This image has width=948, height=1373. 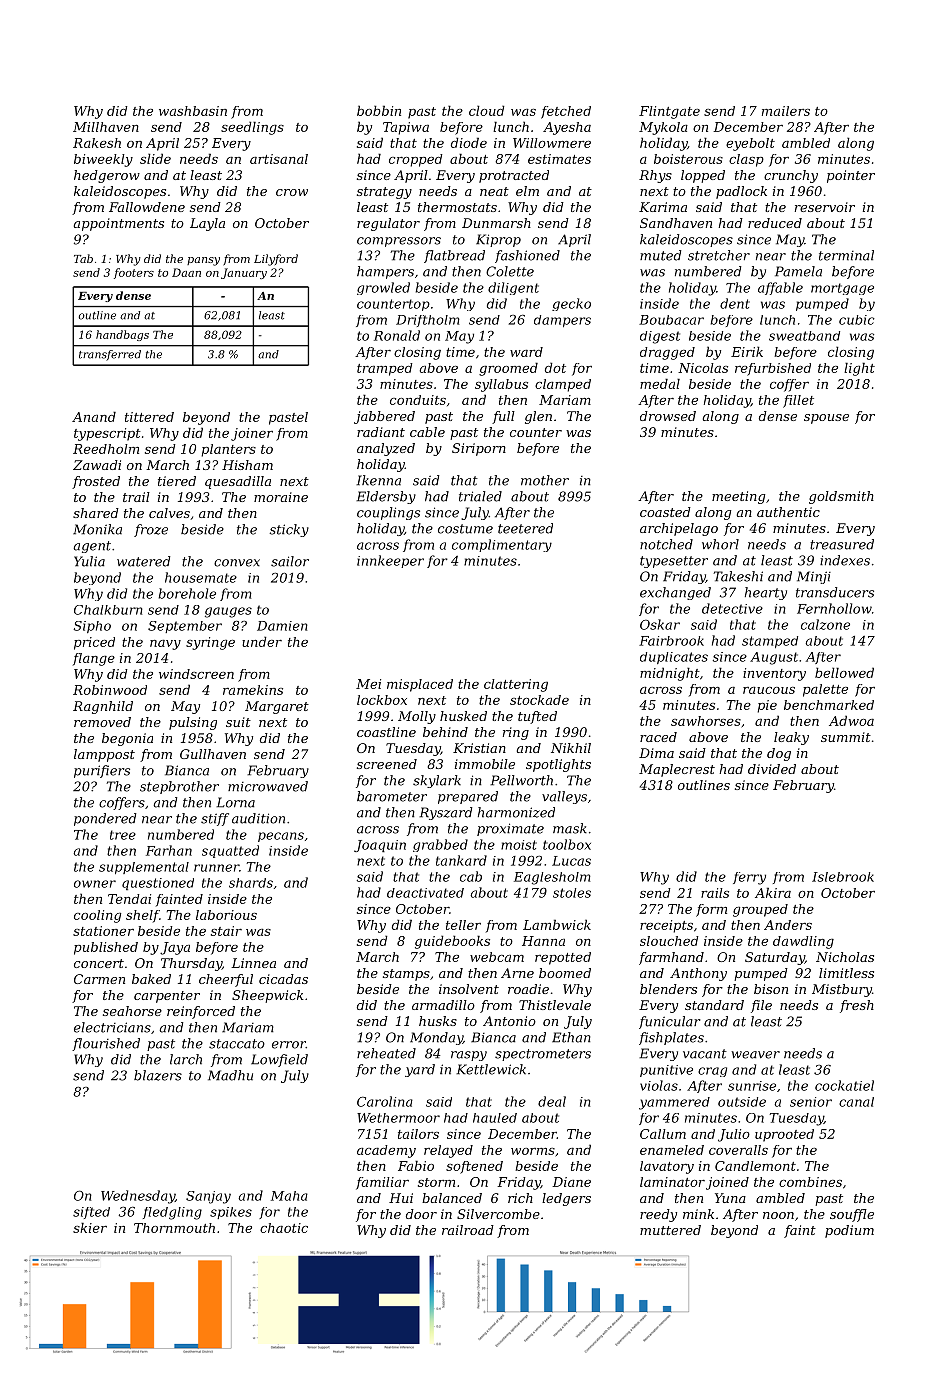 I want to click on senior, so click(x=811, y=1102).
